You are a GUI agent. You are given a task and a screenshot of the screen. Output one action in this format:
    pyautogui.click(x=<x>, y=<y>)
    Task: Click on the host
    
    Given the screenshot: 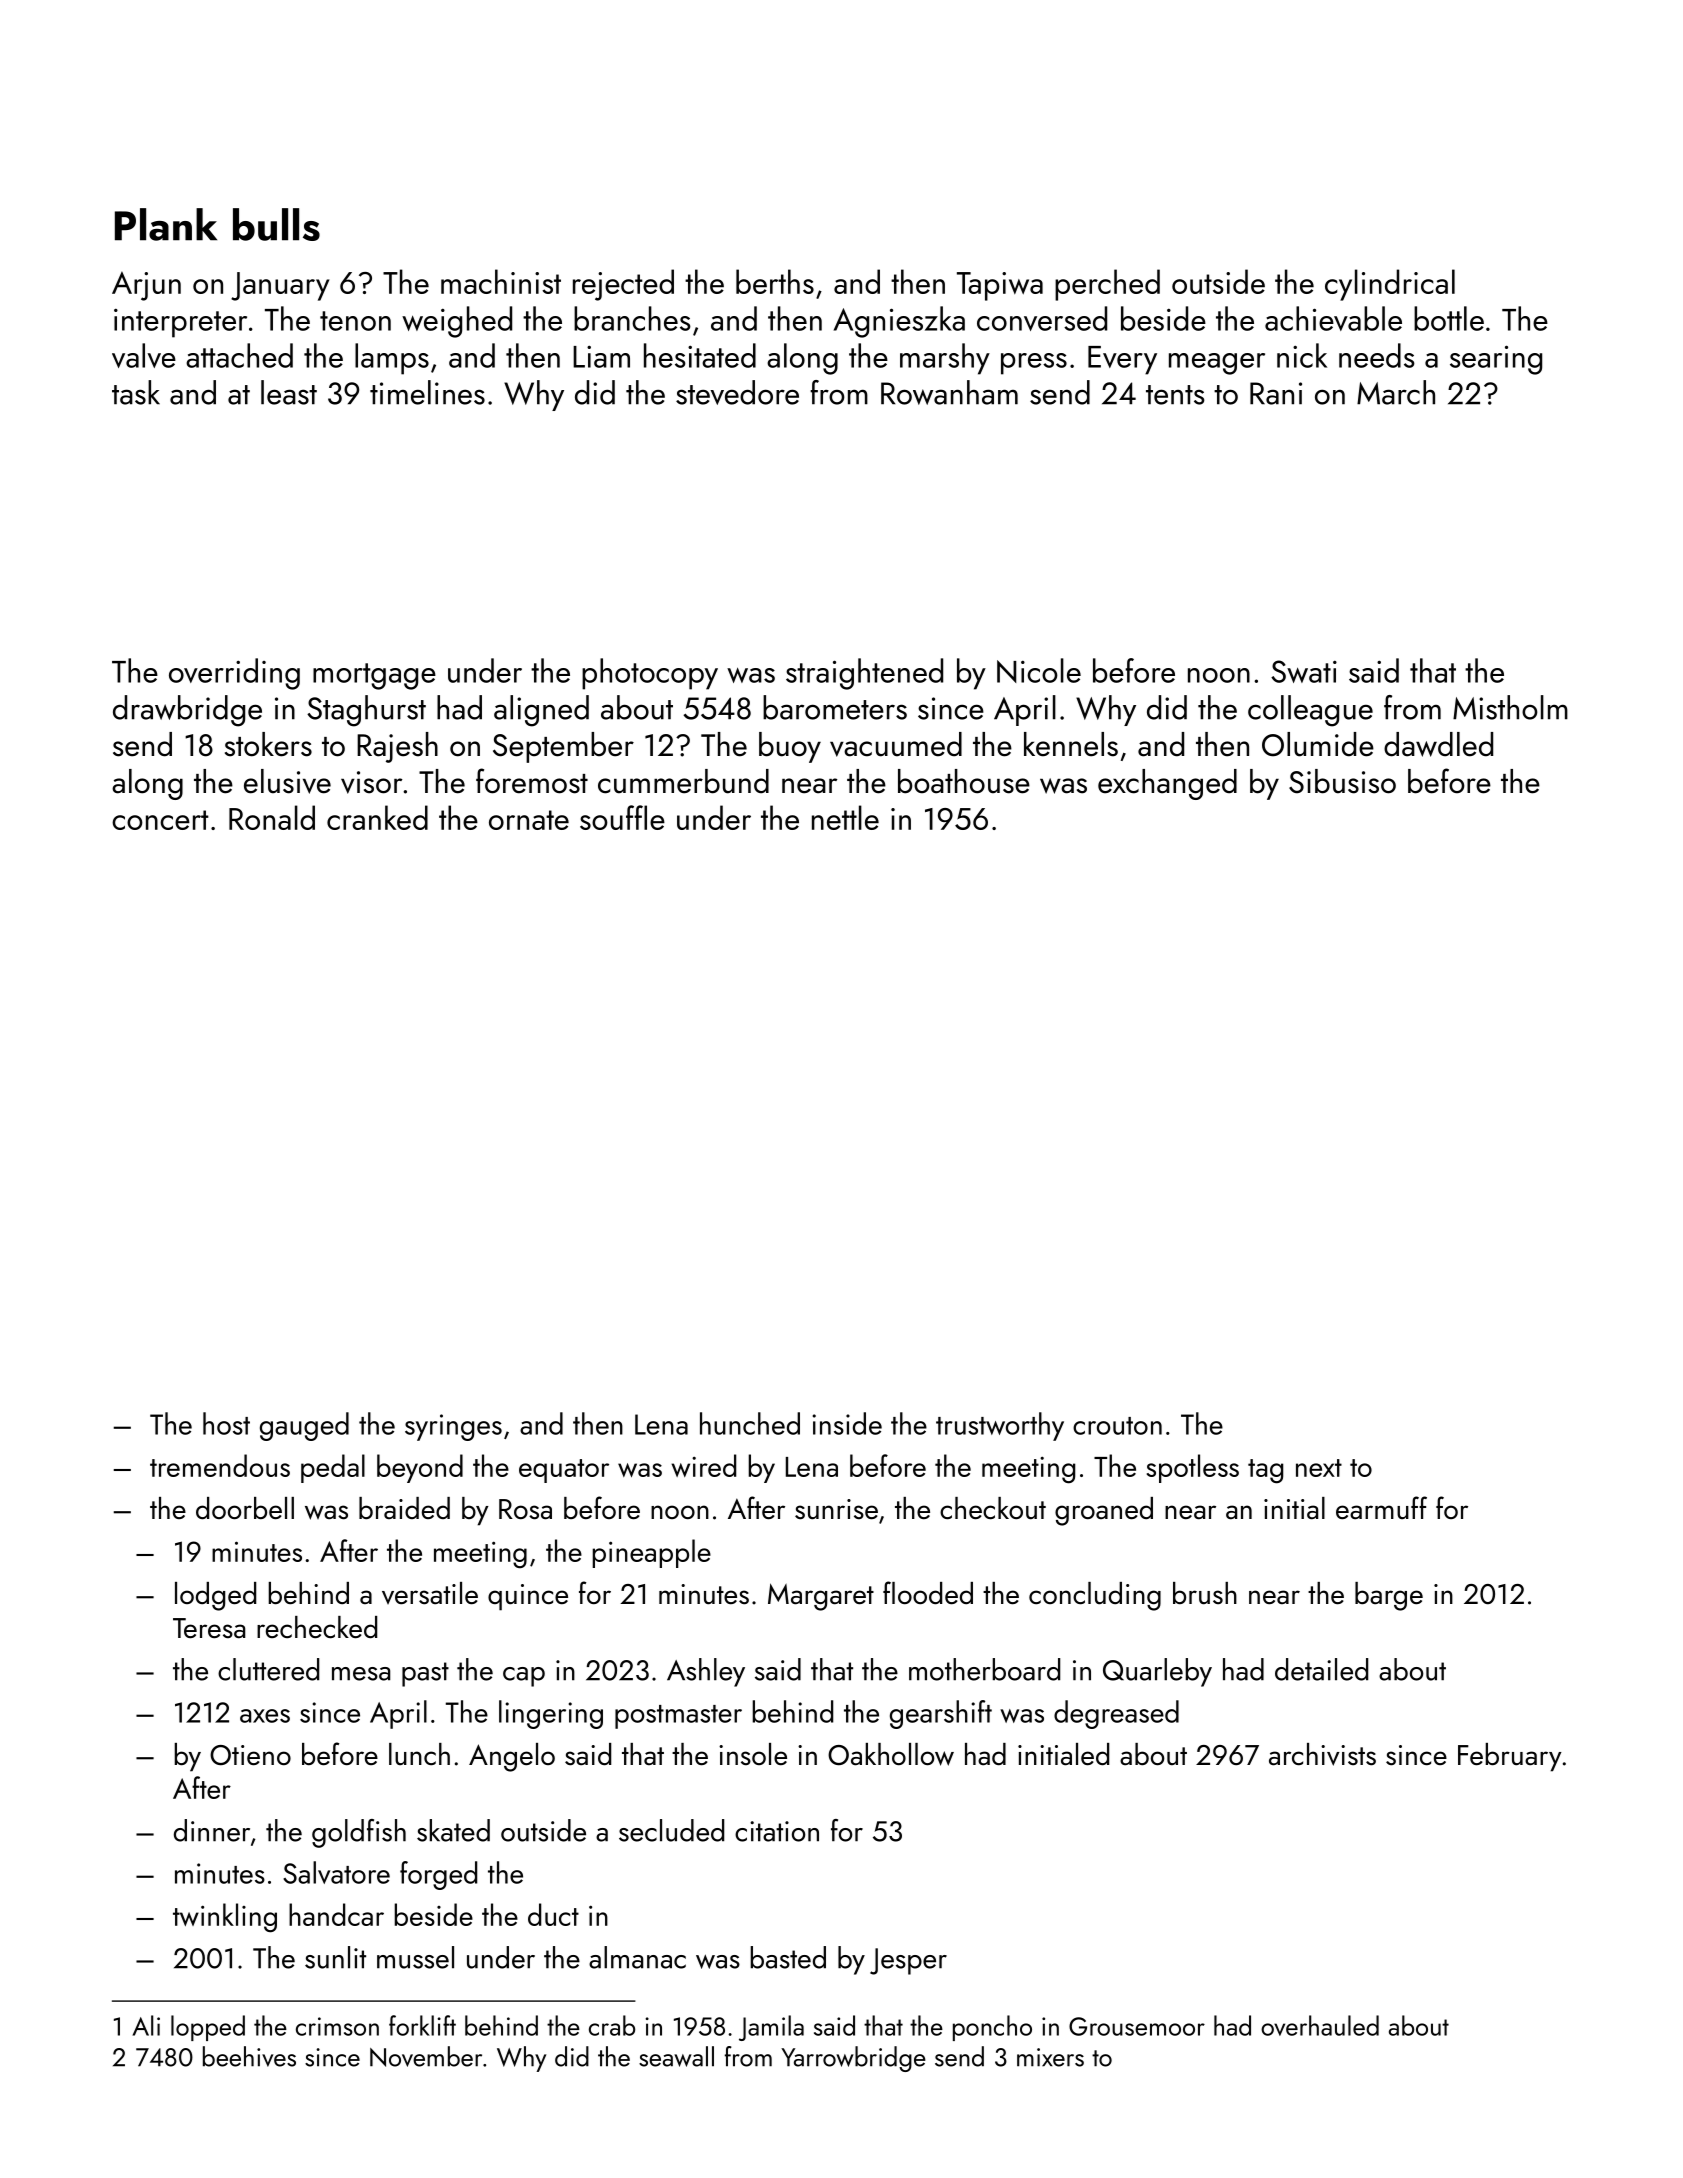 What is the action you would take?
    pyautogui.click(x=226, y=1423)
